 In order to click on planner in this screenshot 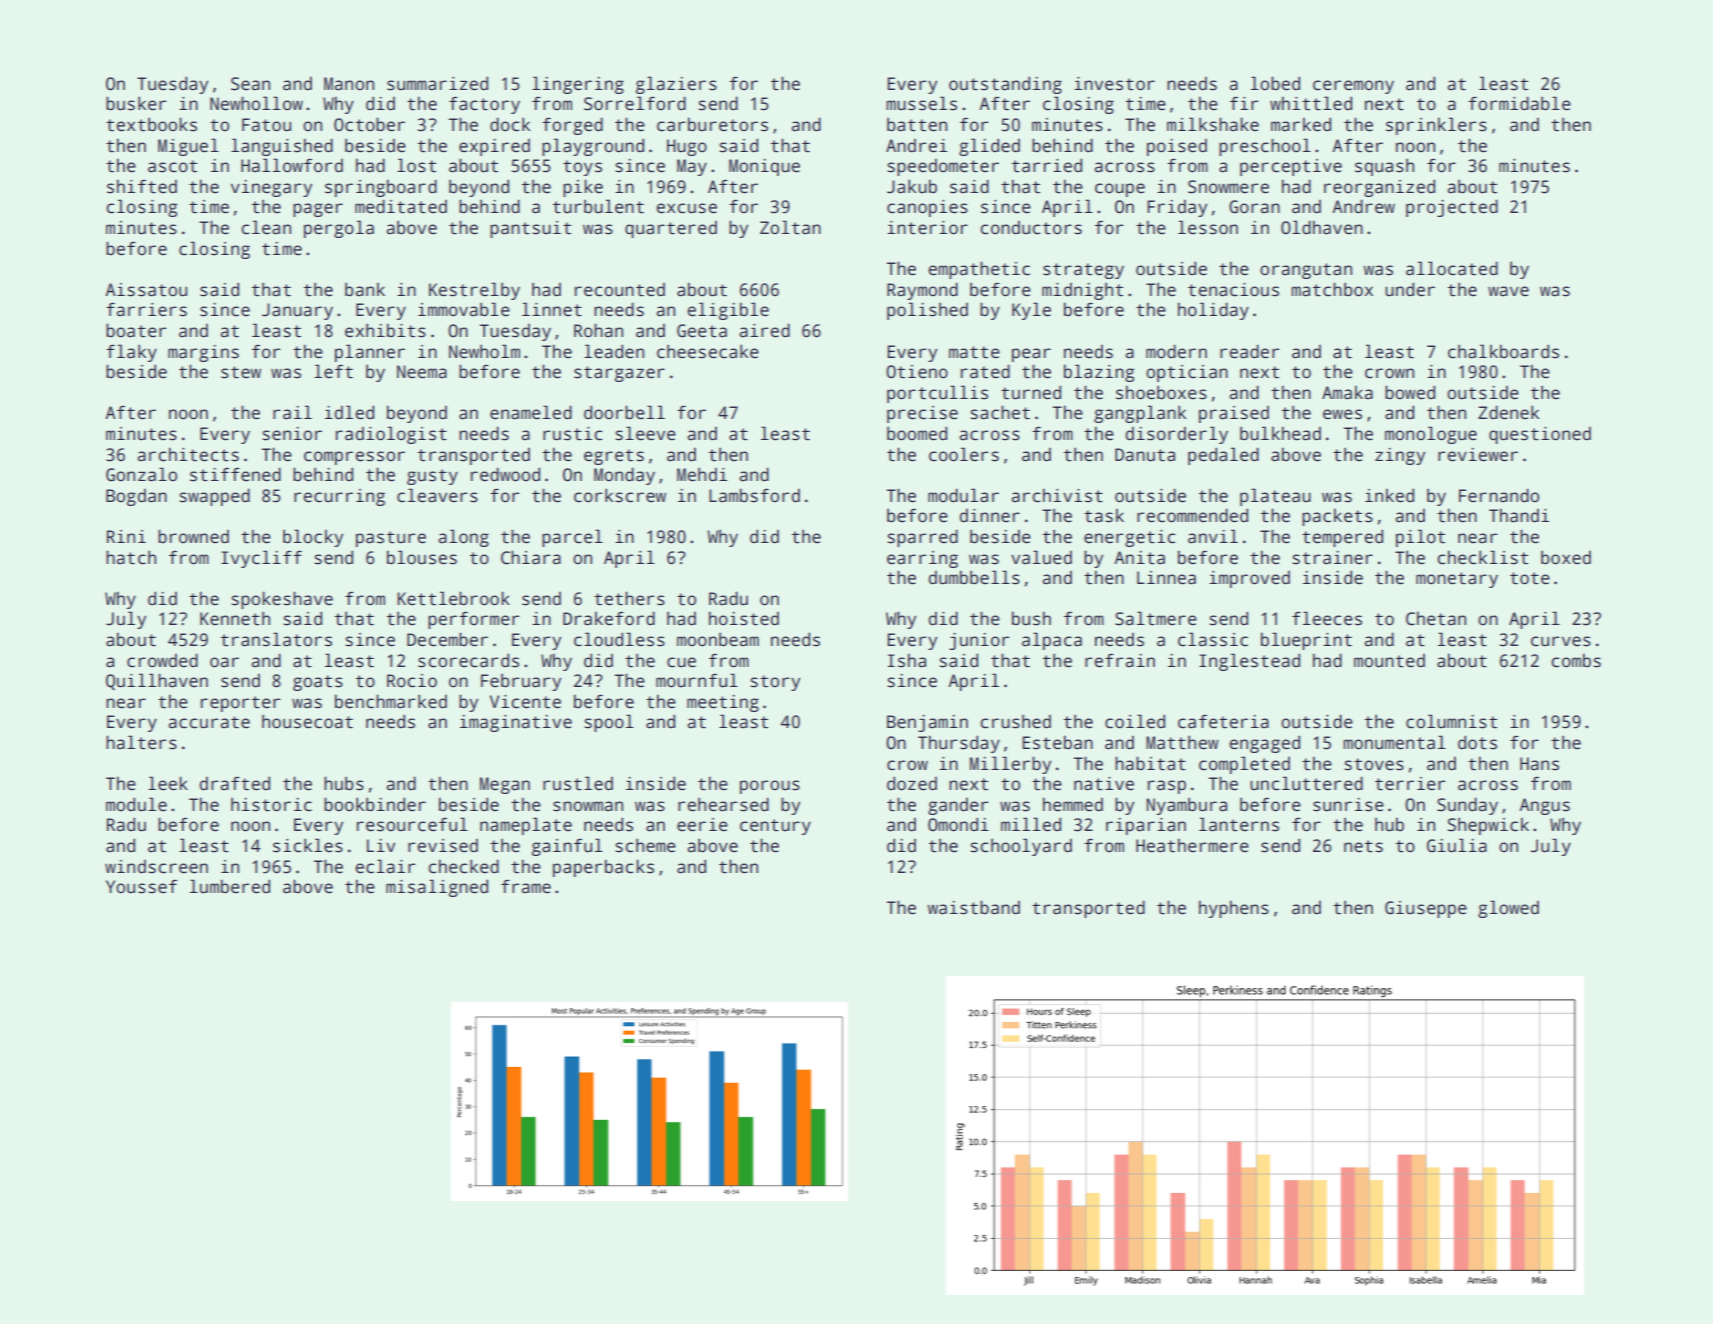, I will do `click(370, 353)`.
